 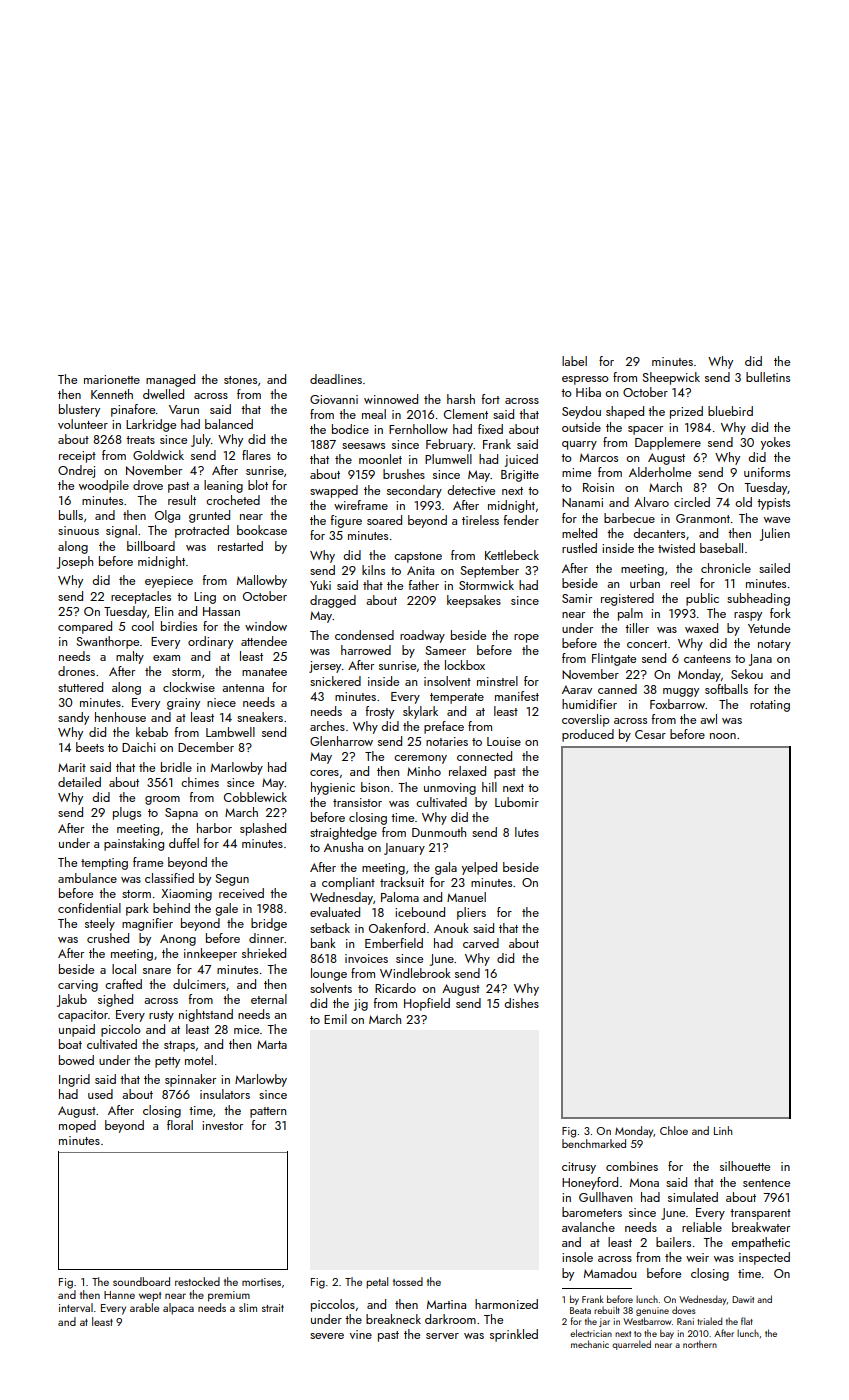 I want to click on alpaca, so click(x=178, y=1309).
